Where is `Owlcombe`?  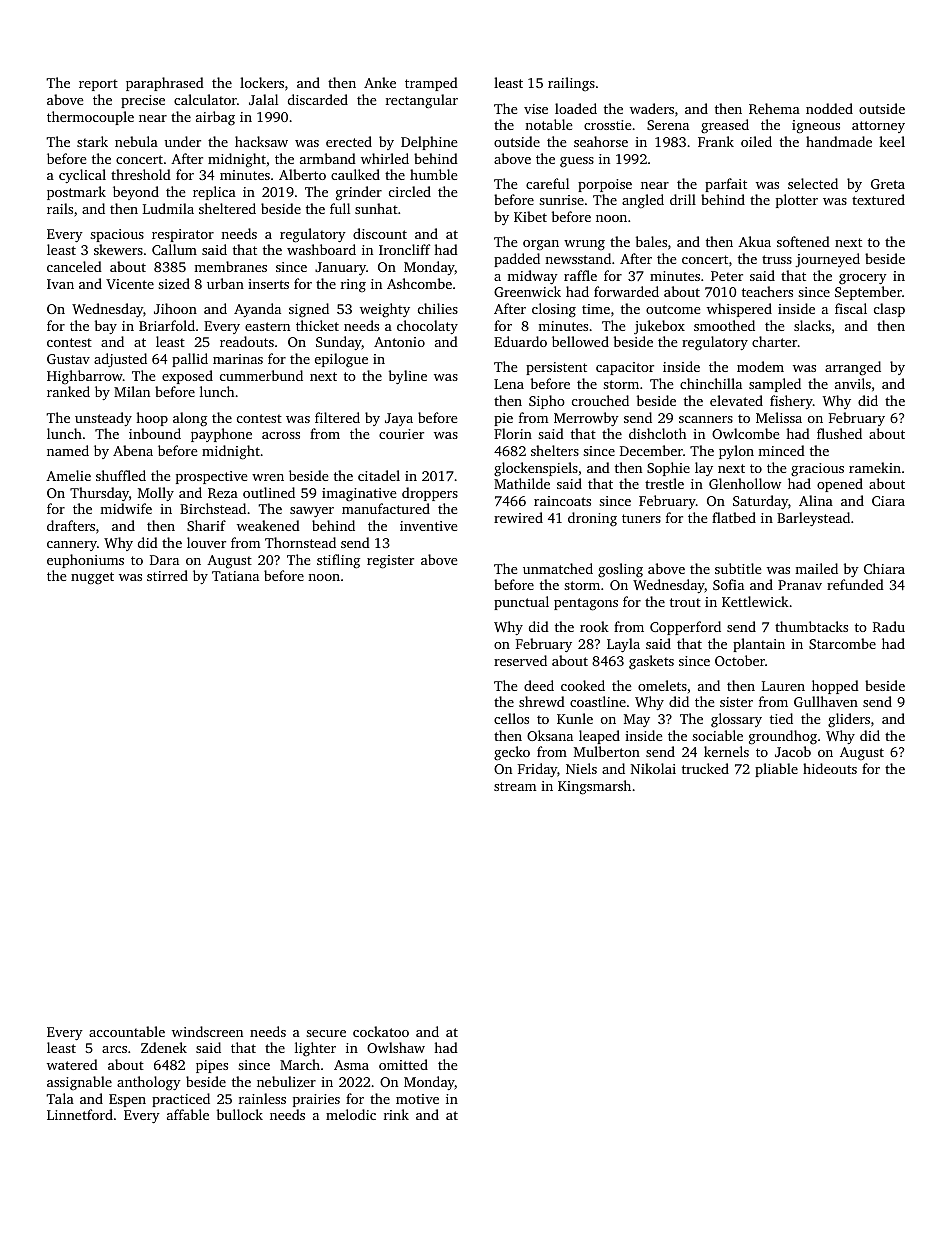
Owlcombe is located at coordinates (746, 433).
